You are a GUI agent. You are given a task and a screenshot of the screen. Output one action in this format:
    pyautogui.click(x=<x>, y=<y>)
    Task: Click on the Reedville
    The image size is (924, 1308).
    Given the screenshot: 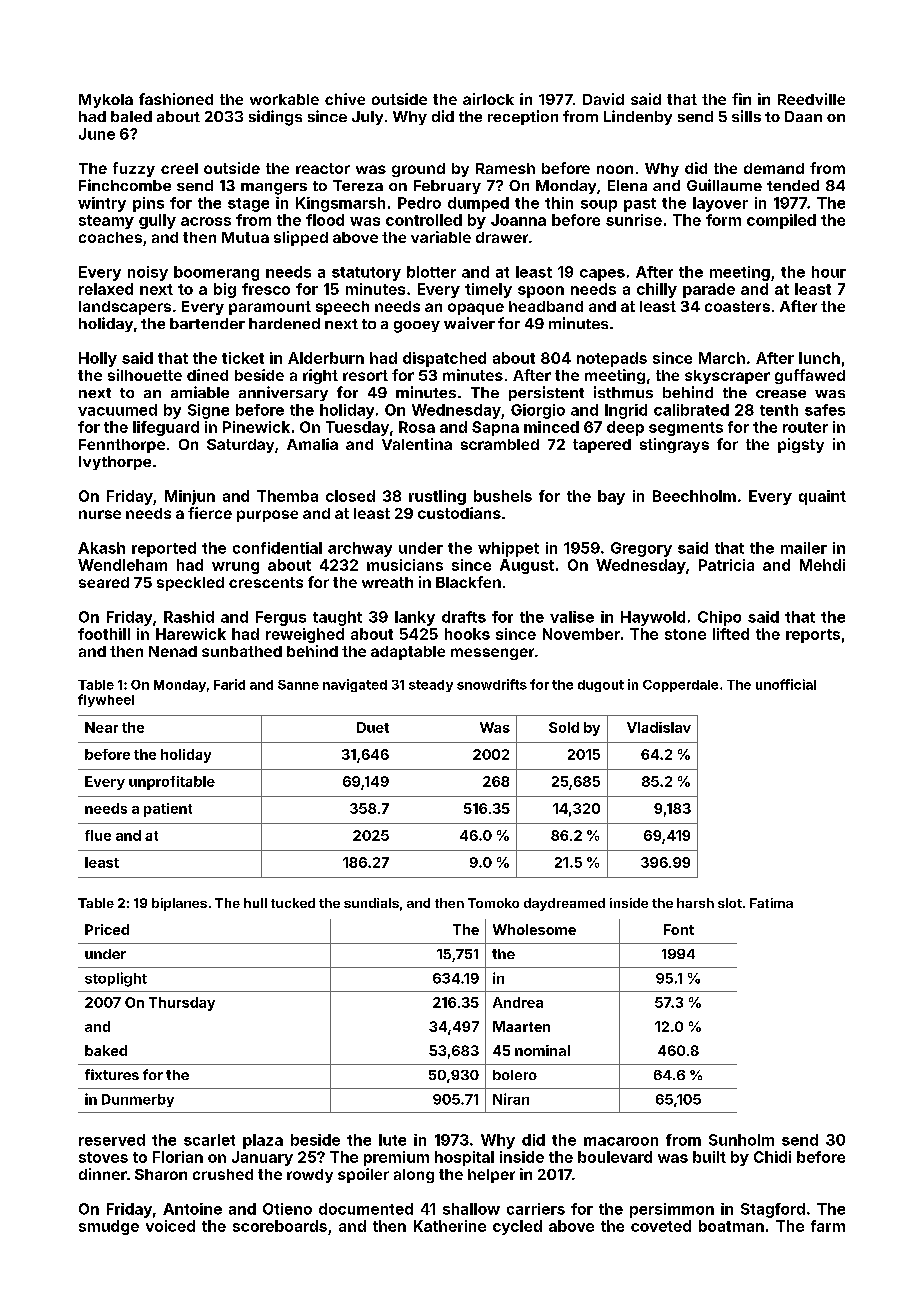 What is the action you would take?
    pyautogui.click(x=811, y=99)
